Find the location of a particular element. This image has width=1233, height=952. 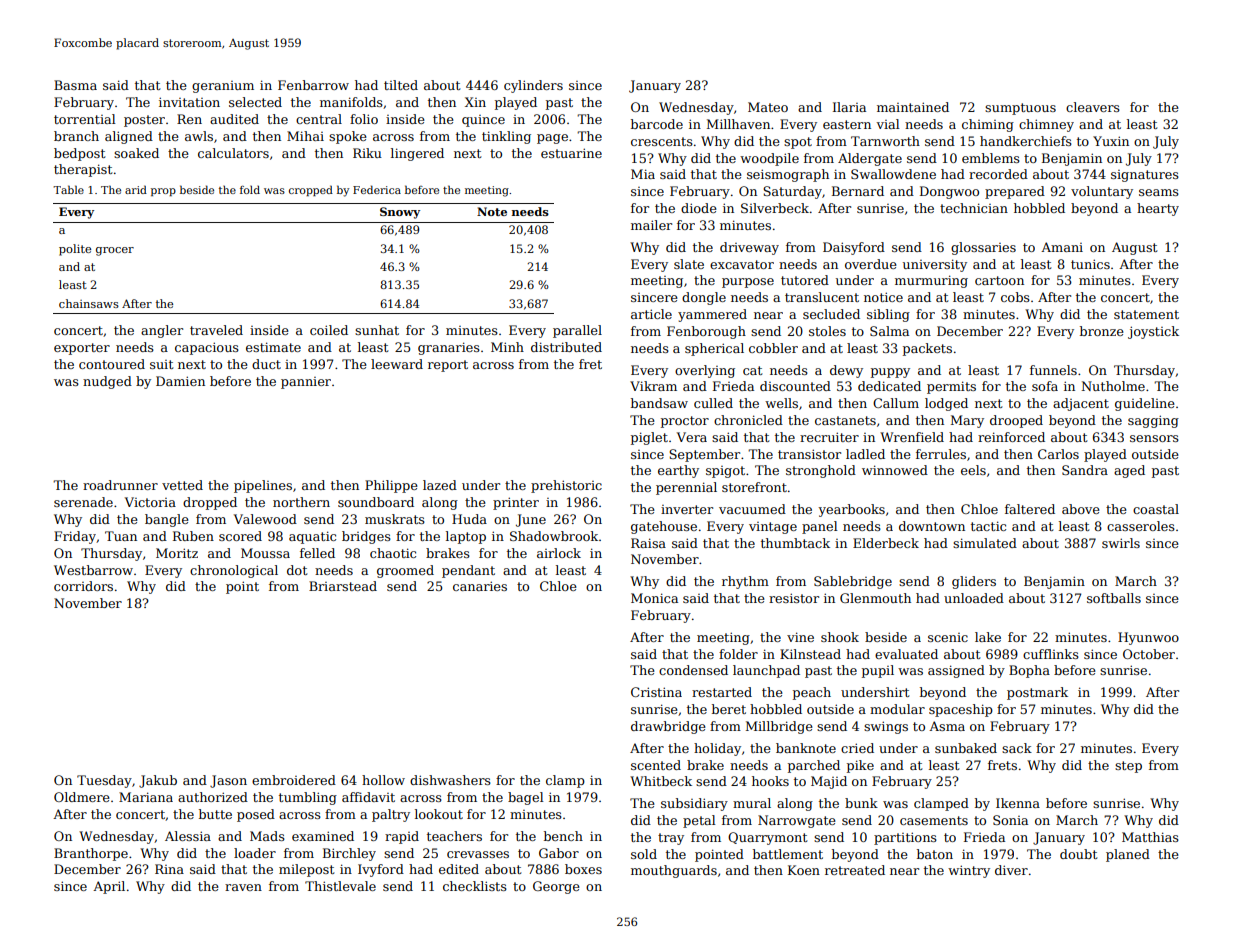

diver is located at coordinates (1011, 870).
